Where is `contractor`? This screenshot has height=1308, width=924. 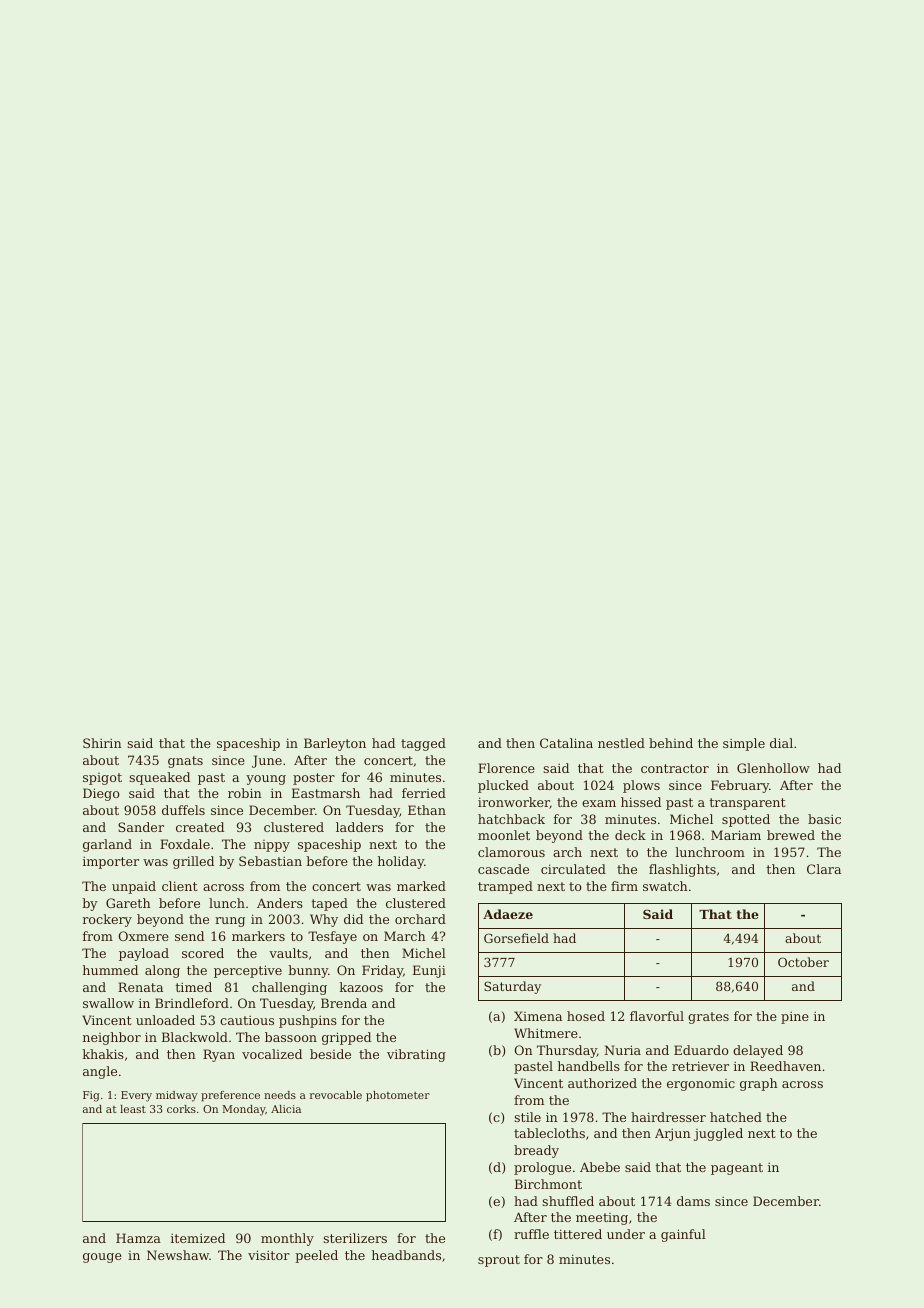
contractor is located at coordinates (675, 768).
